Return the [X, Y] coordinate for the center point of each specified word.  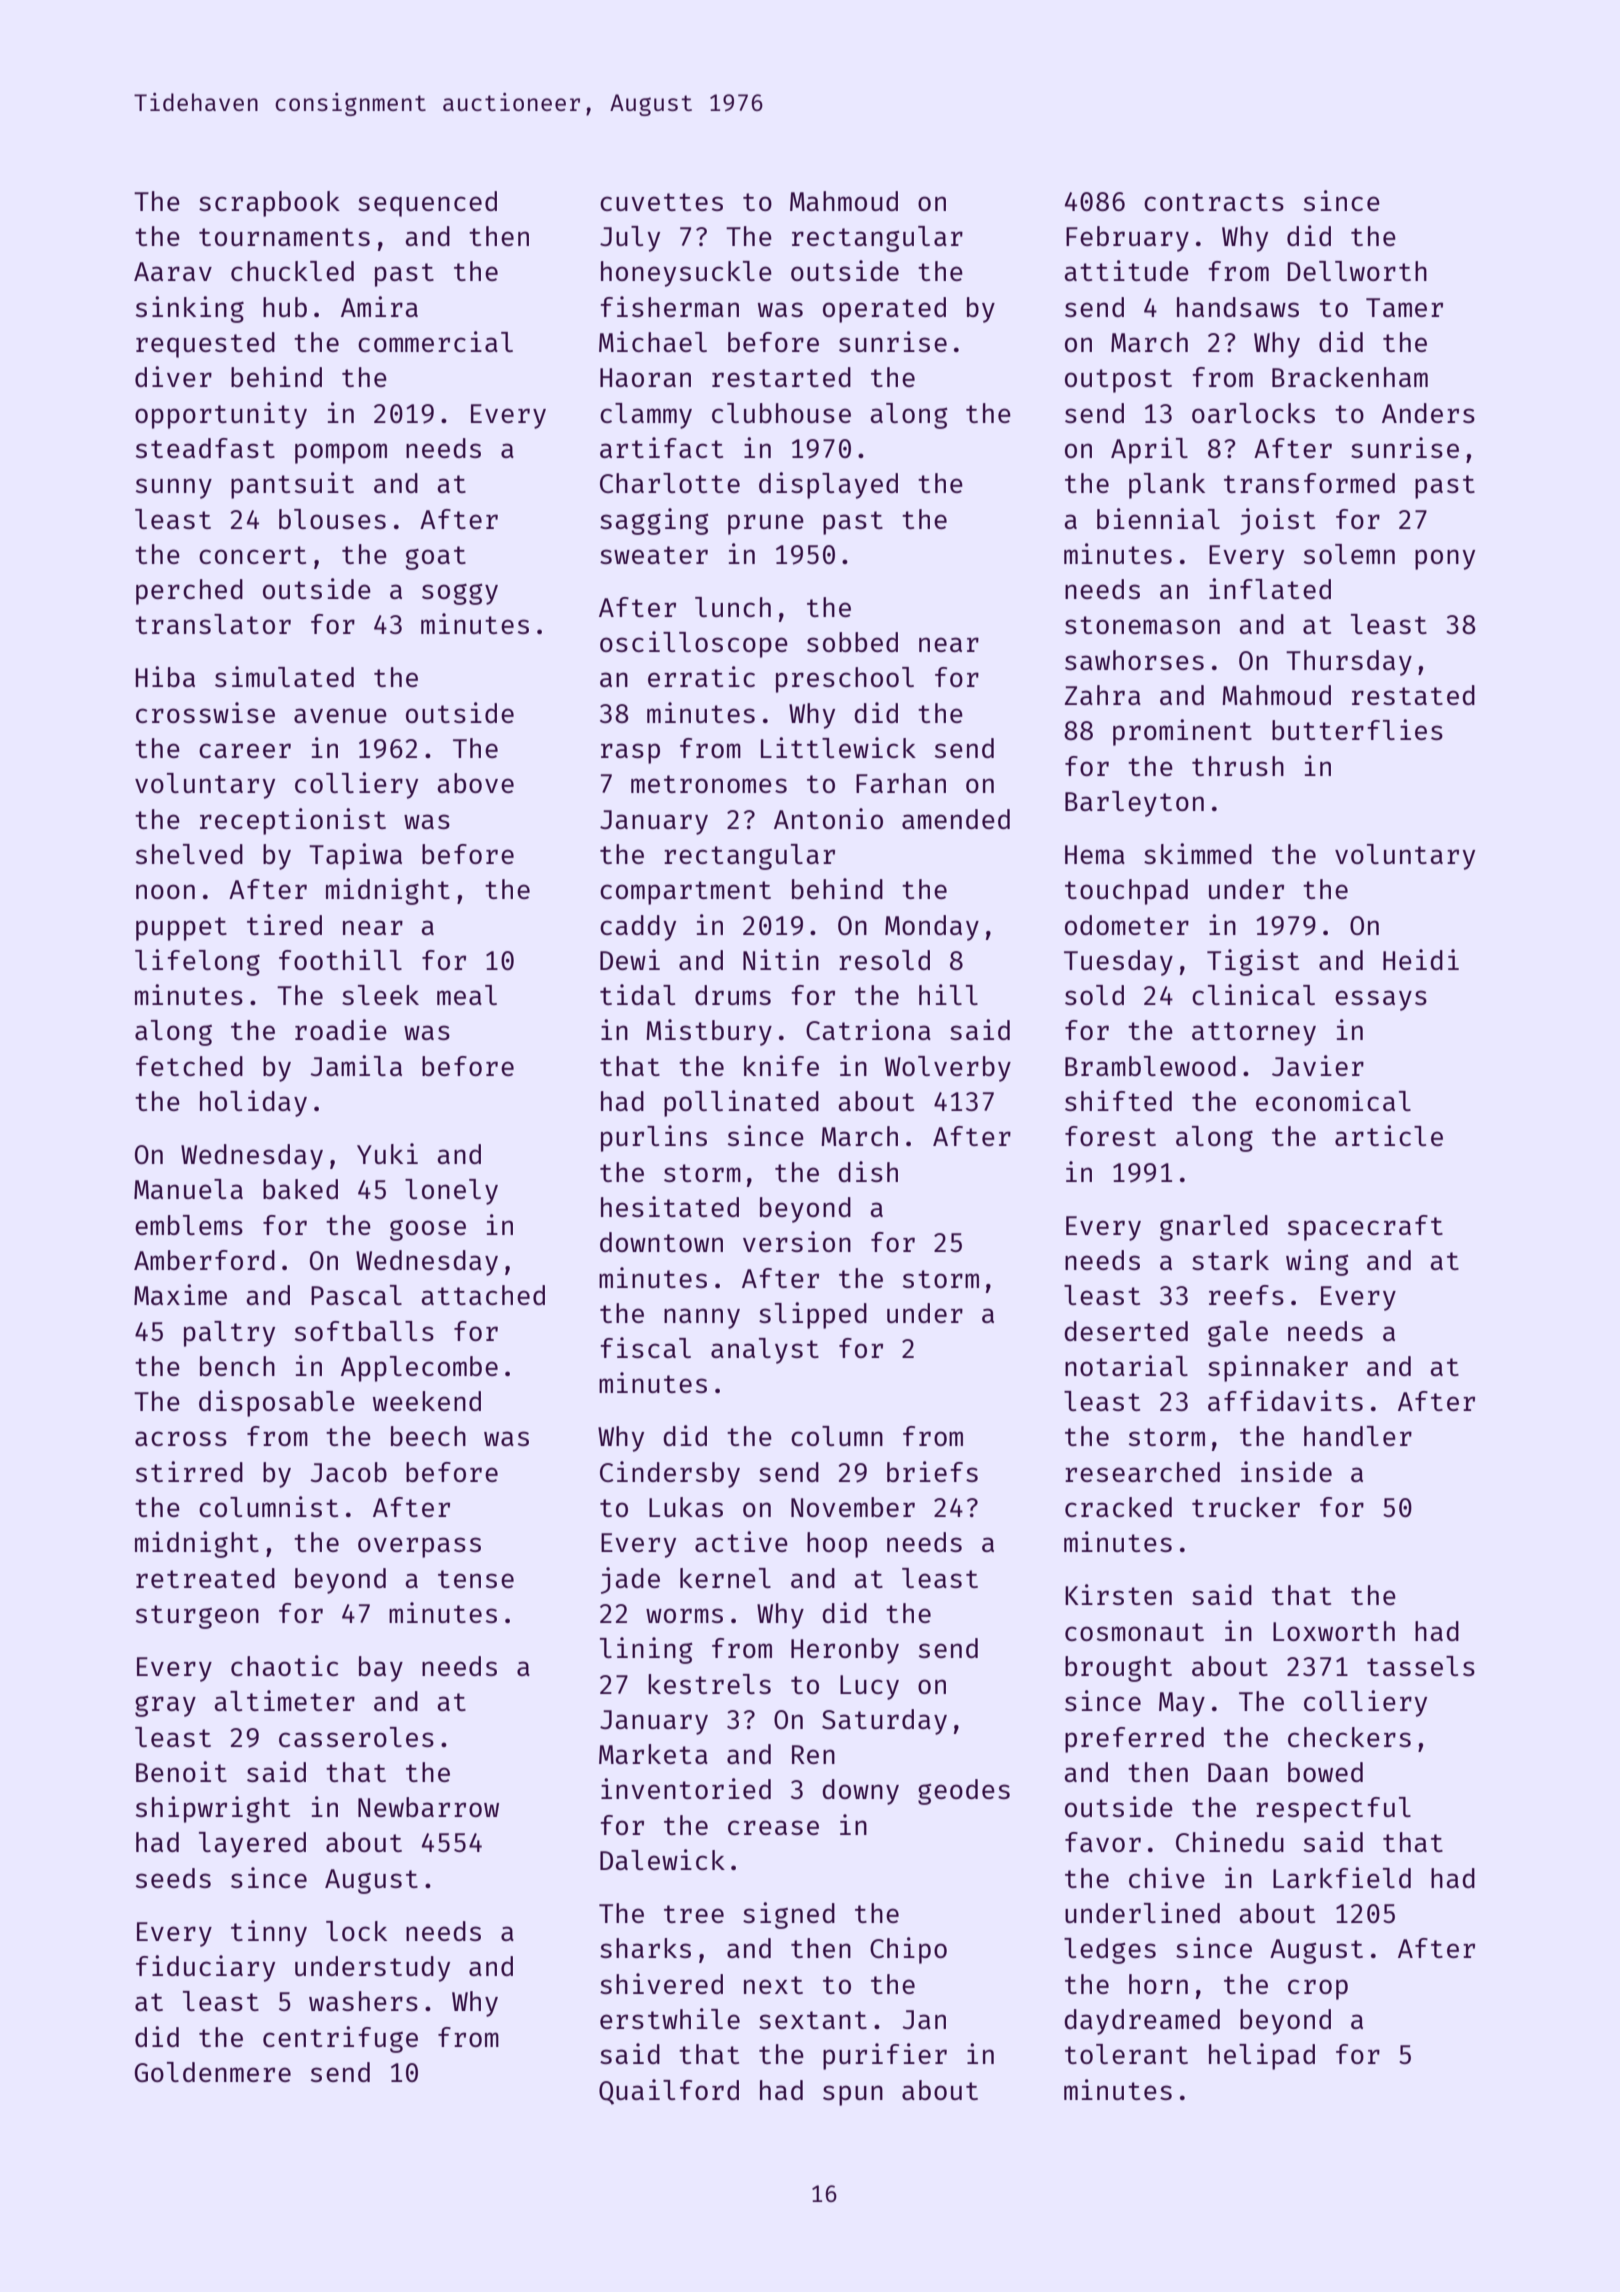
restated [1413, 695]
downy [860, 1792]
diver [173, 376]
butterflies [1357, 729]
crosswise [205, 712]
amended [956, 819]
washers [363, 2001]
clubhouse [781, 413]
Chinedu [1230, 1841]
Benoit [181, 1771]
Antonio [828, 818]
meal [467, 995]
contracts [1214, 202]
